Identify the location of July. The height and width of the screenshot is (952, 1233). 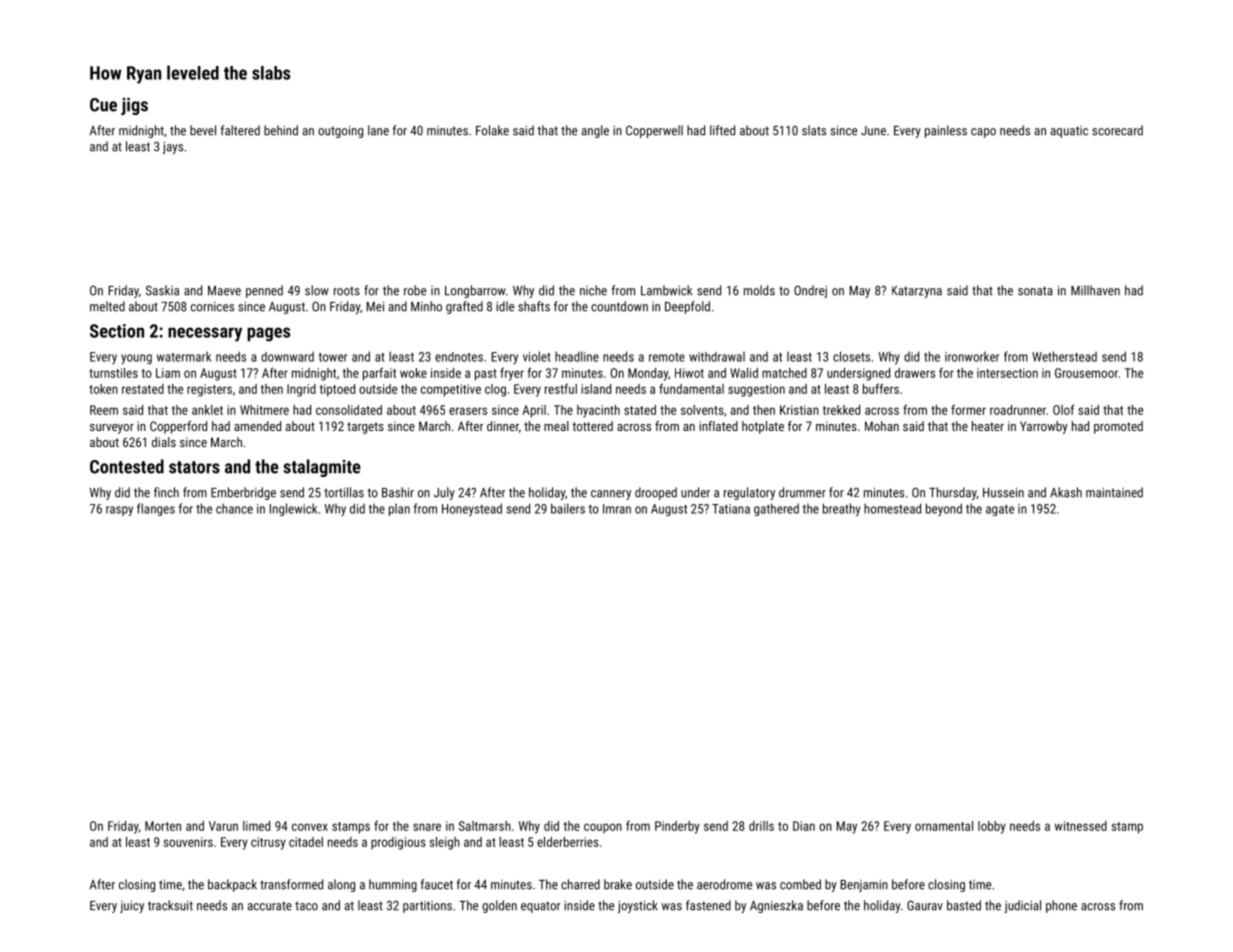
(444, 493).
